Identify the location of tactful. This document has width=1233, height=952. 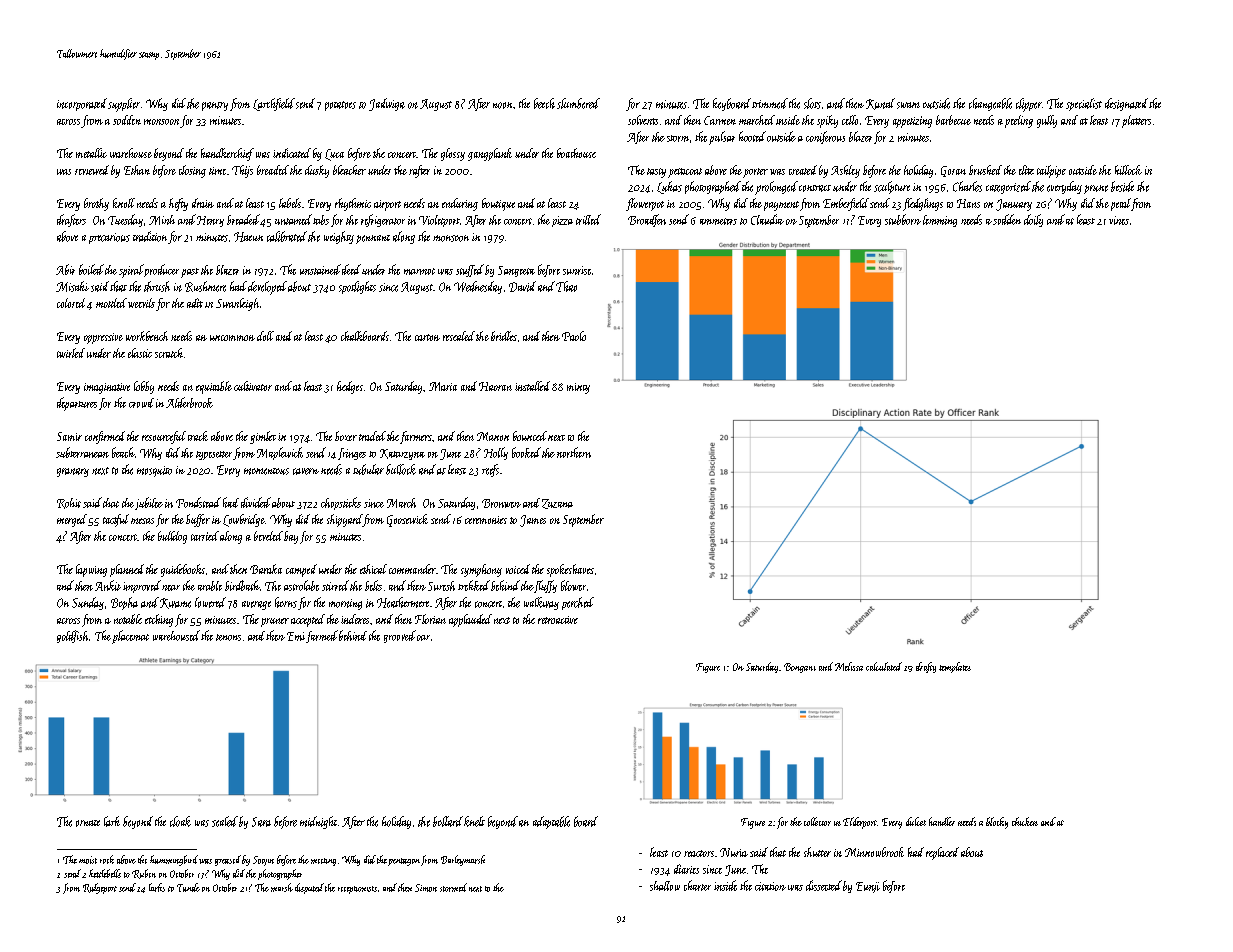
(116, 520).
